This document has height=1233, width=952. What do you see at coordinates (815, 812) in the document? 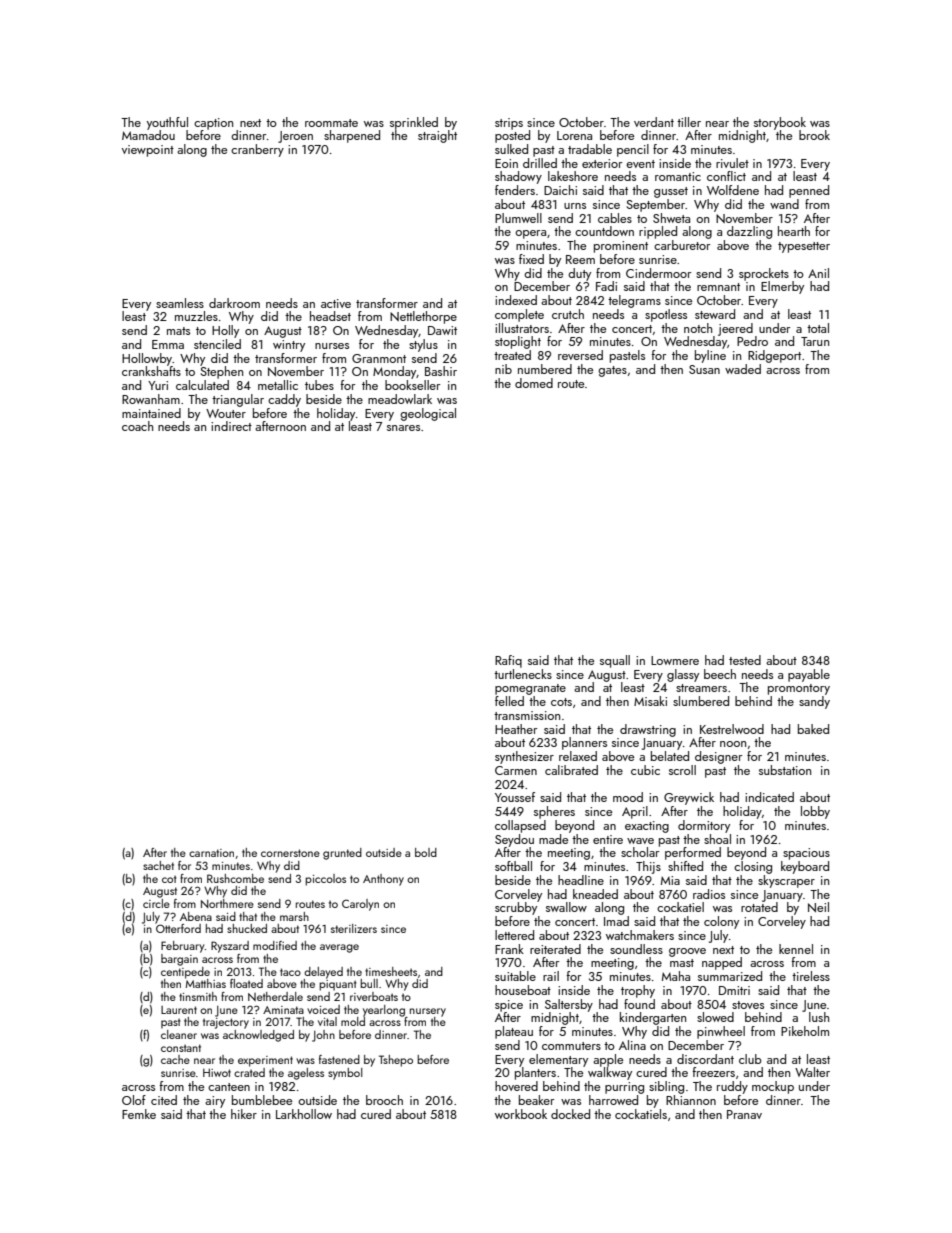
I see `lobby` at bounding box center [815, 812].
